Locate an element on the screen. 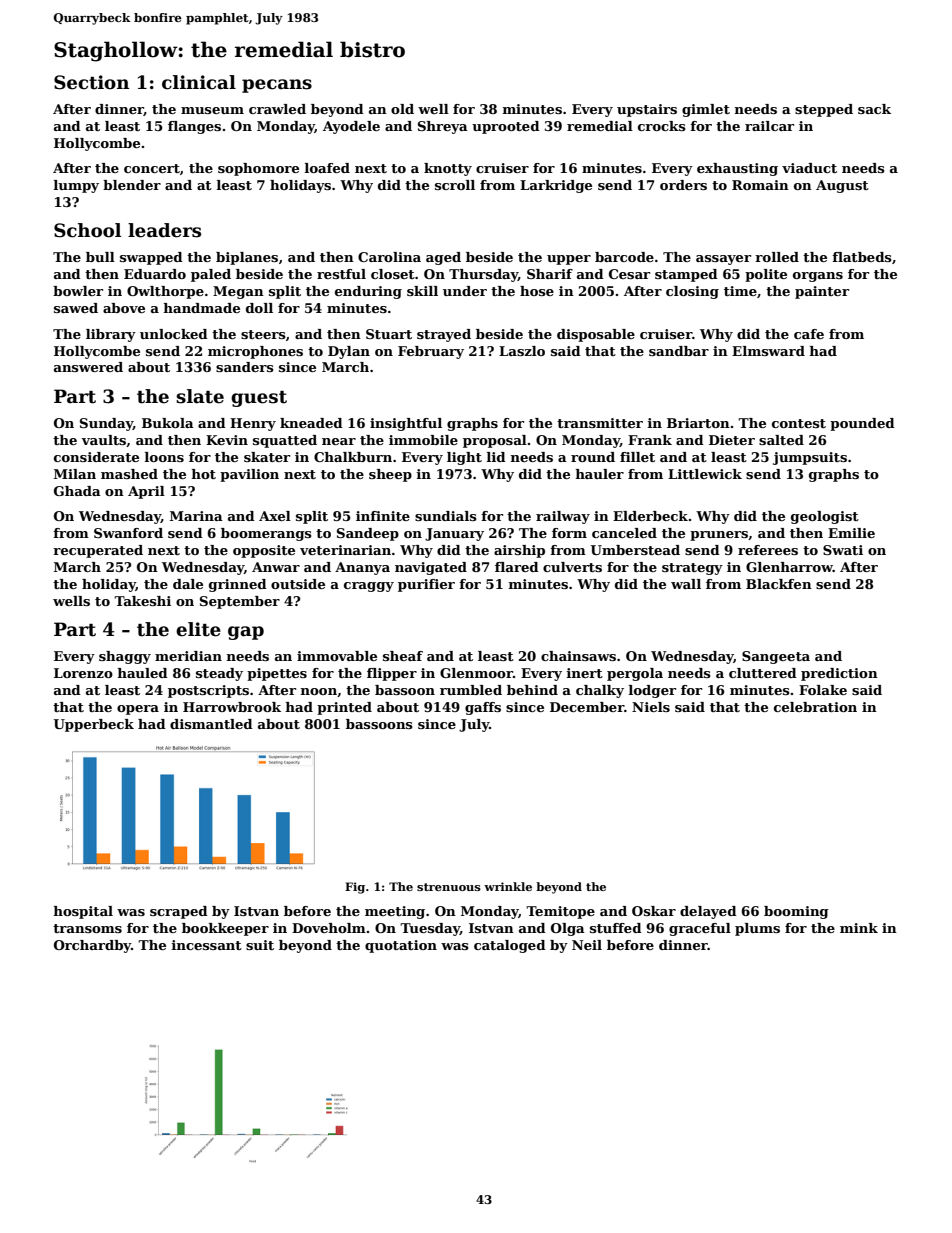 This screenshot has height=1233, width=952. Orchardby is located at coordinates (92, 946).
